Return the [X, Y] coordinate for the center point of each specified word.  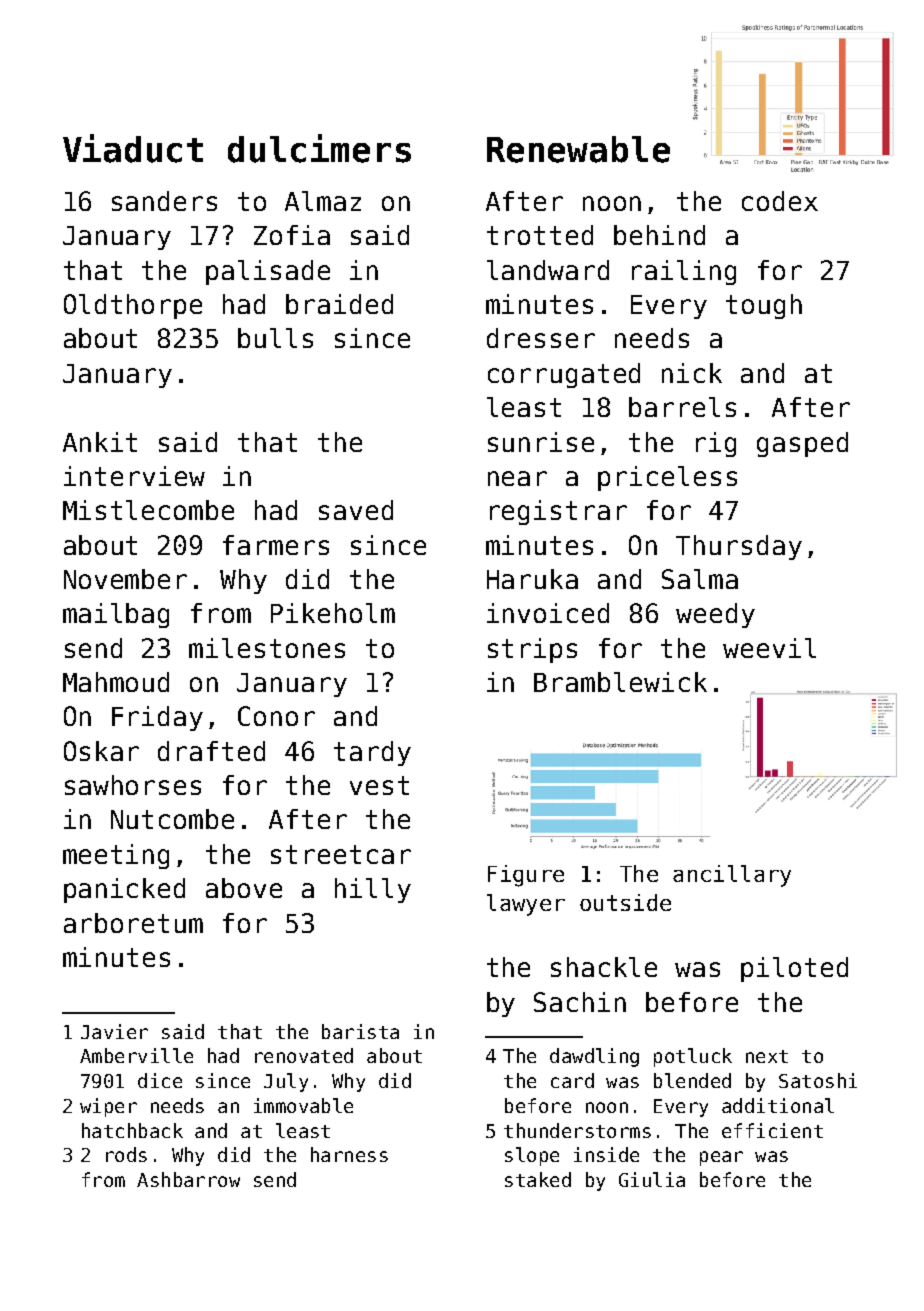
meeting [116, 856]
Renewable [578, 149]
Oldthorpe [133, 306]
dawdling [594, 1057]
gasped [802, 444]
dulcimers [319, 148]
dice [160, 1080]
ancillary [732, 876]
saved [356, 510]
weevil [769, 648]
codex [780, 201]
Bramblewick [620, 682]
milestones [267, 648]
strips [532, 650]
